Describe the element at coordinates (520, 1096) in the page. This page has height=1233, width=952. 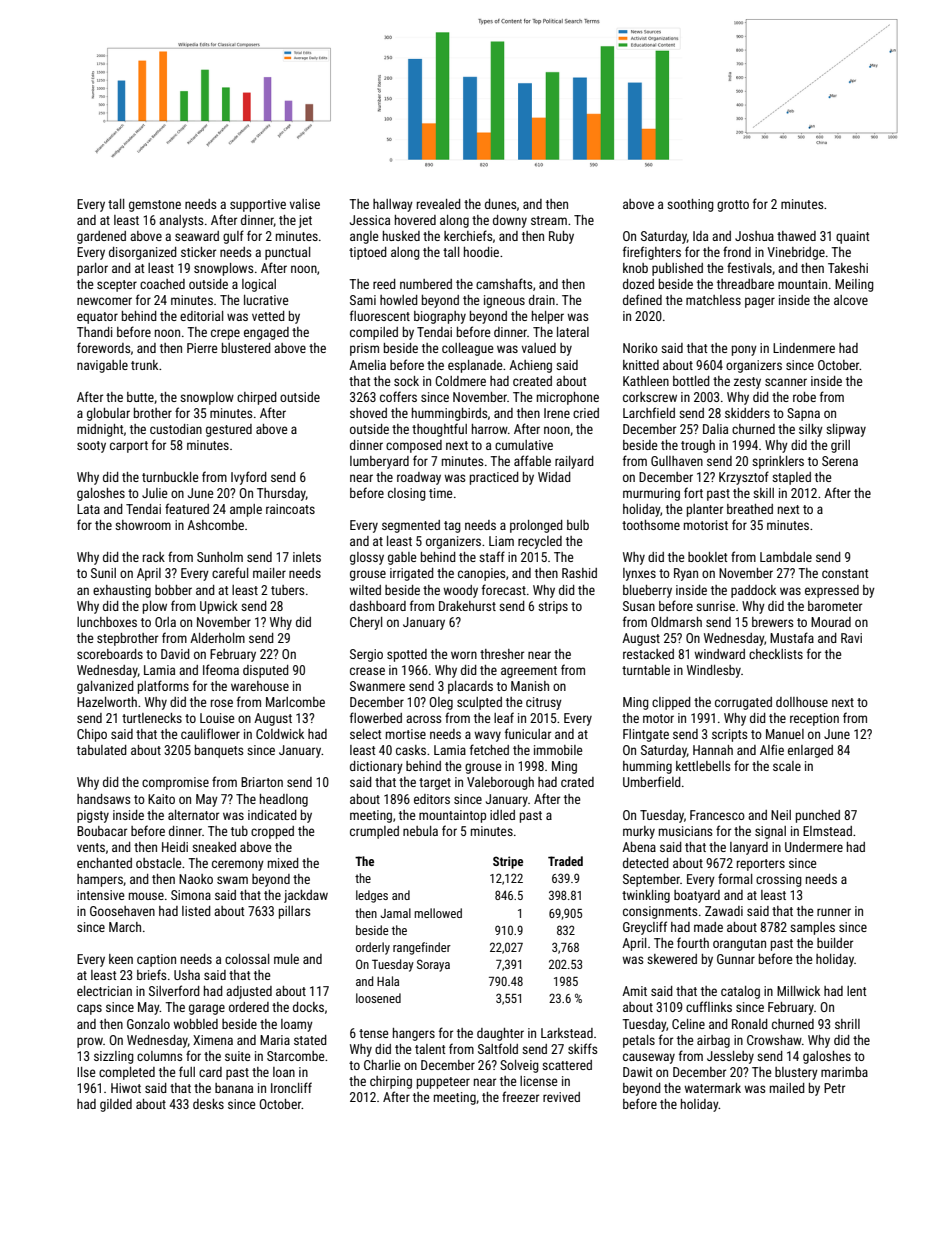
I see `freezer` at that location.
